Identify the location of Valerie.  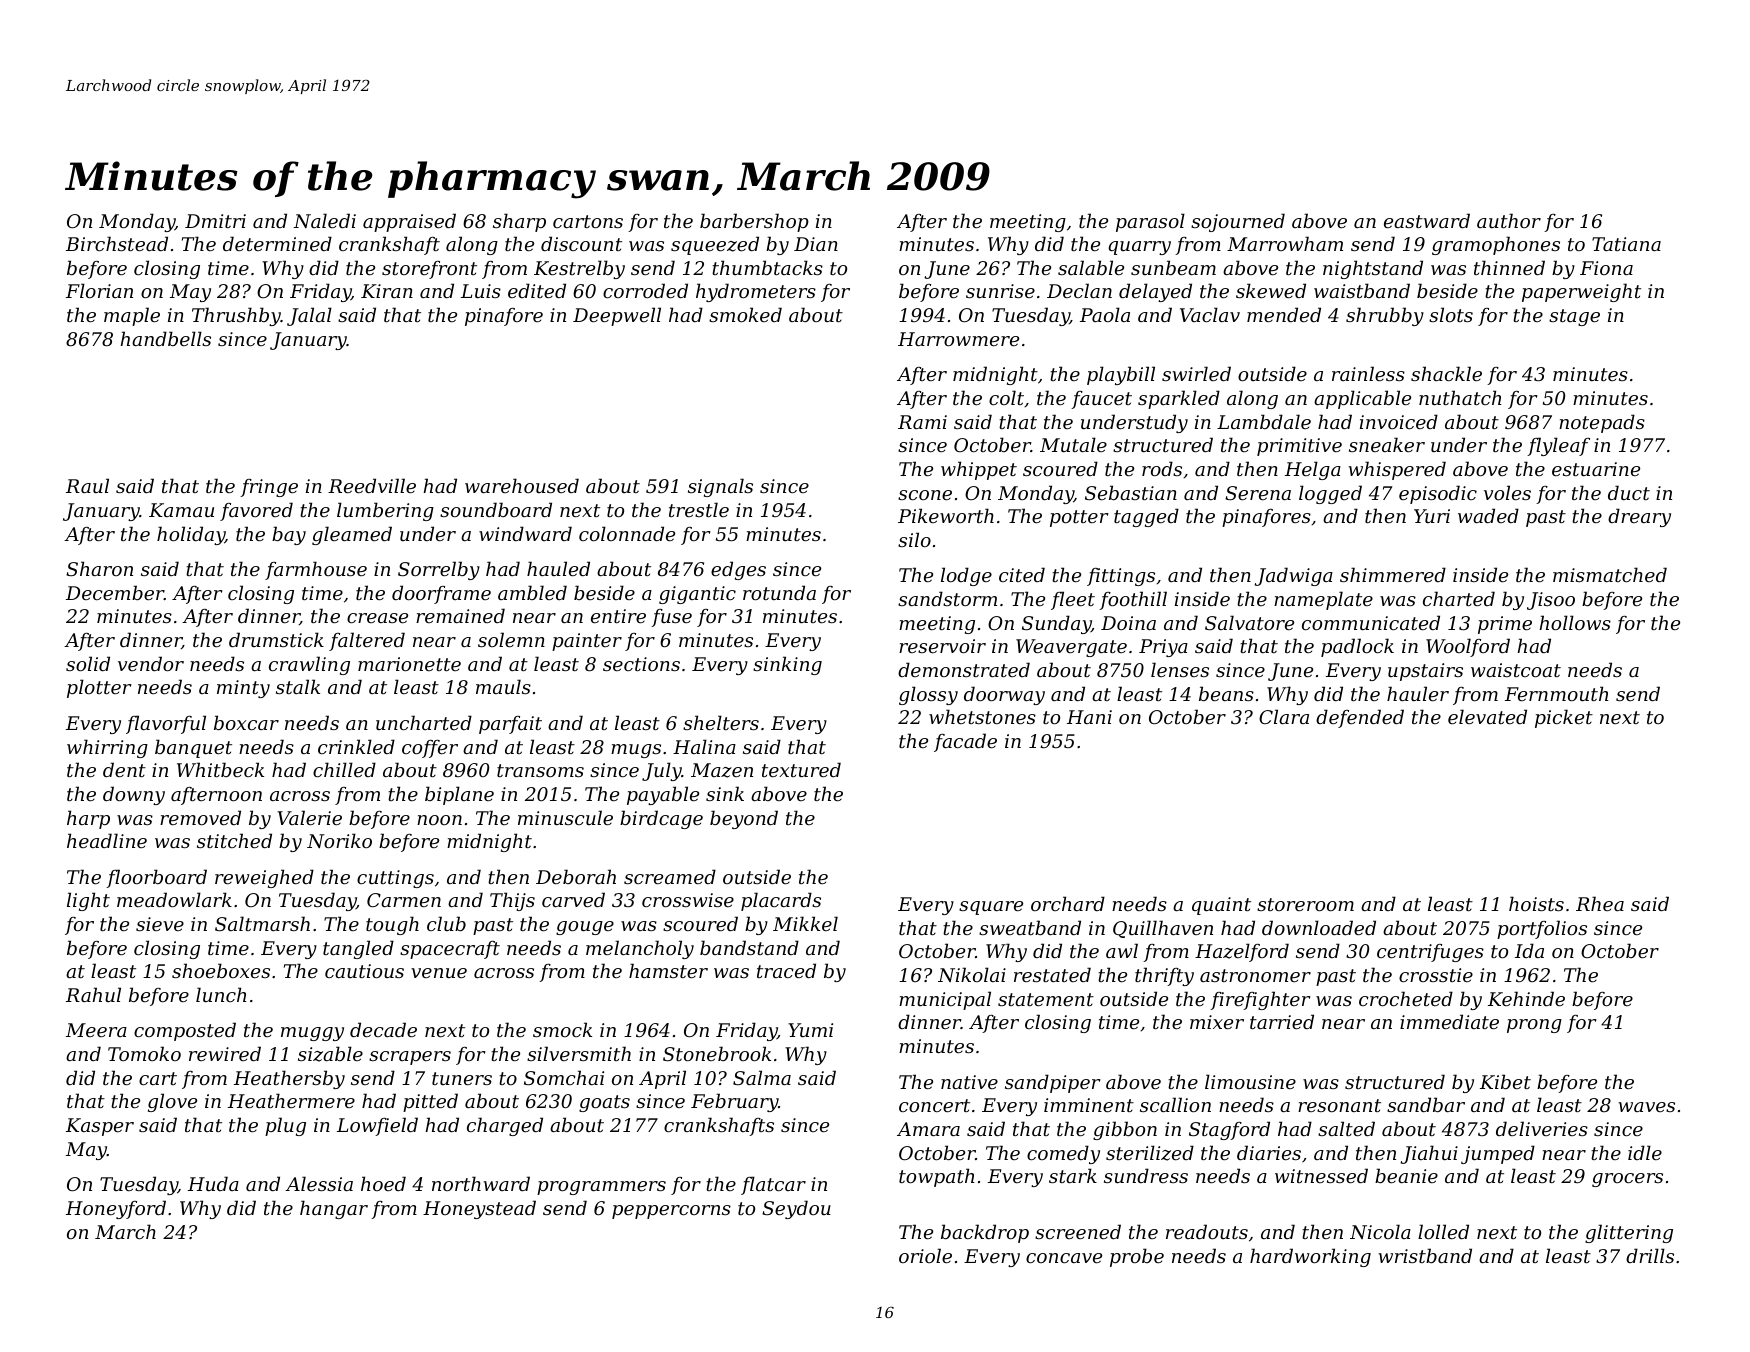
(309, 817).
